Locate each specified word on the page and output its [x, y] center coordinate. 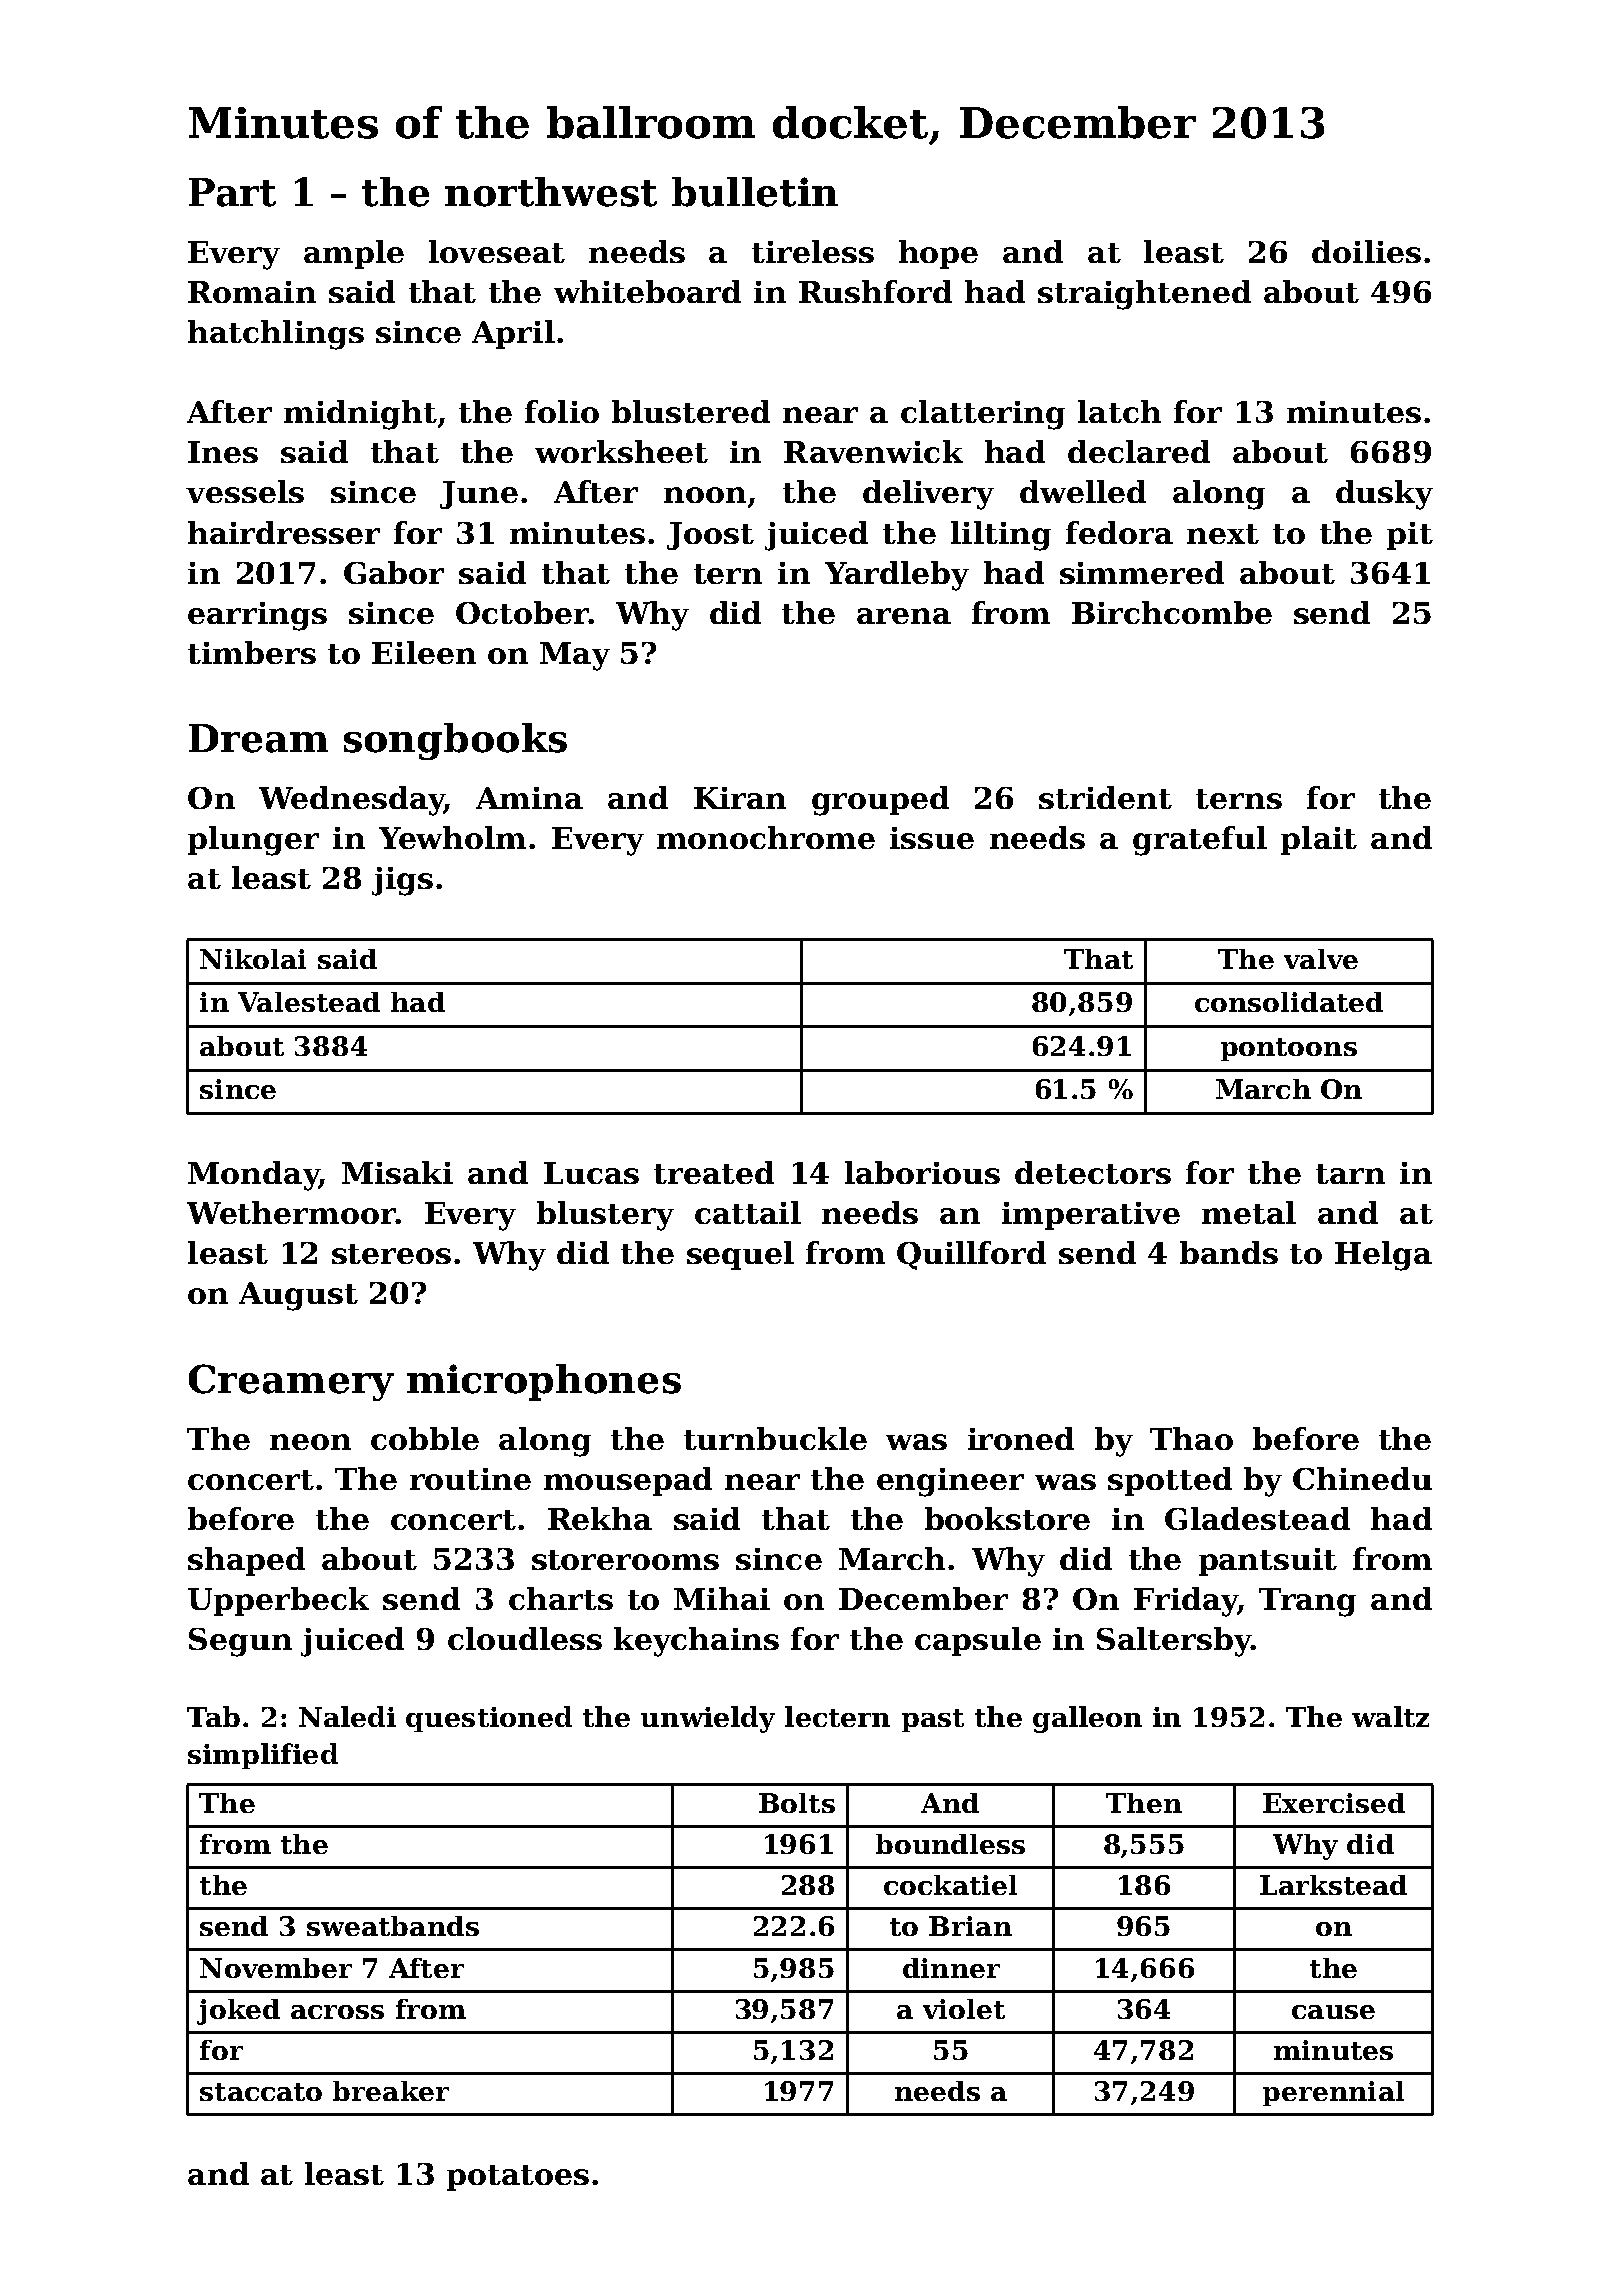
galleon [1087, 1719]
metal [1249, 1212]
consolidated [1289, 1002]
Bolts [797, 1803]
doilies [1366, 251]
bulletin [755, 192]
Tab [213, 1716]
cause [1333, 2012]
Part [232, 192]
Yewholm [452, 837]
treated [714, 1172]
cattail [748, 1212]
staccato [261, 2092]
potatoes [518, 2178]
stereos [391, 1254]
